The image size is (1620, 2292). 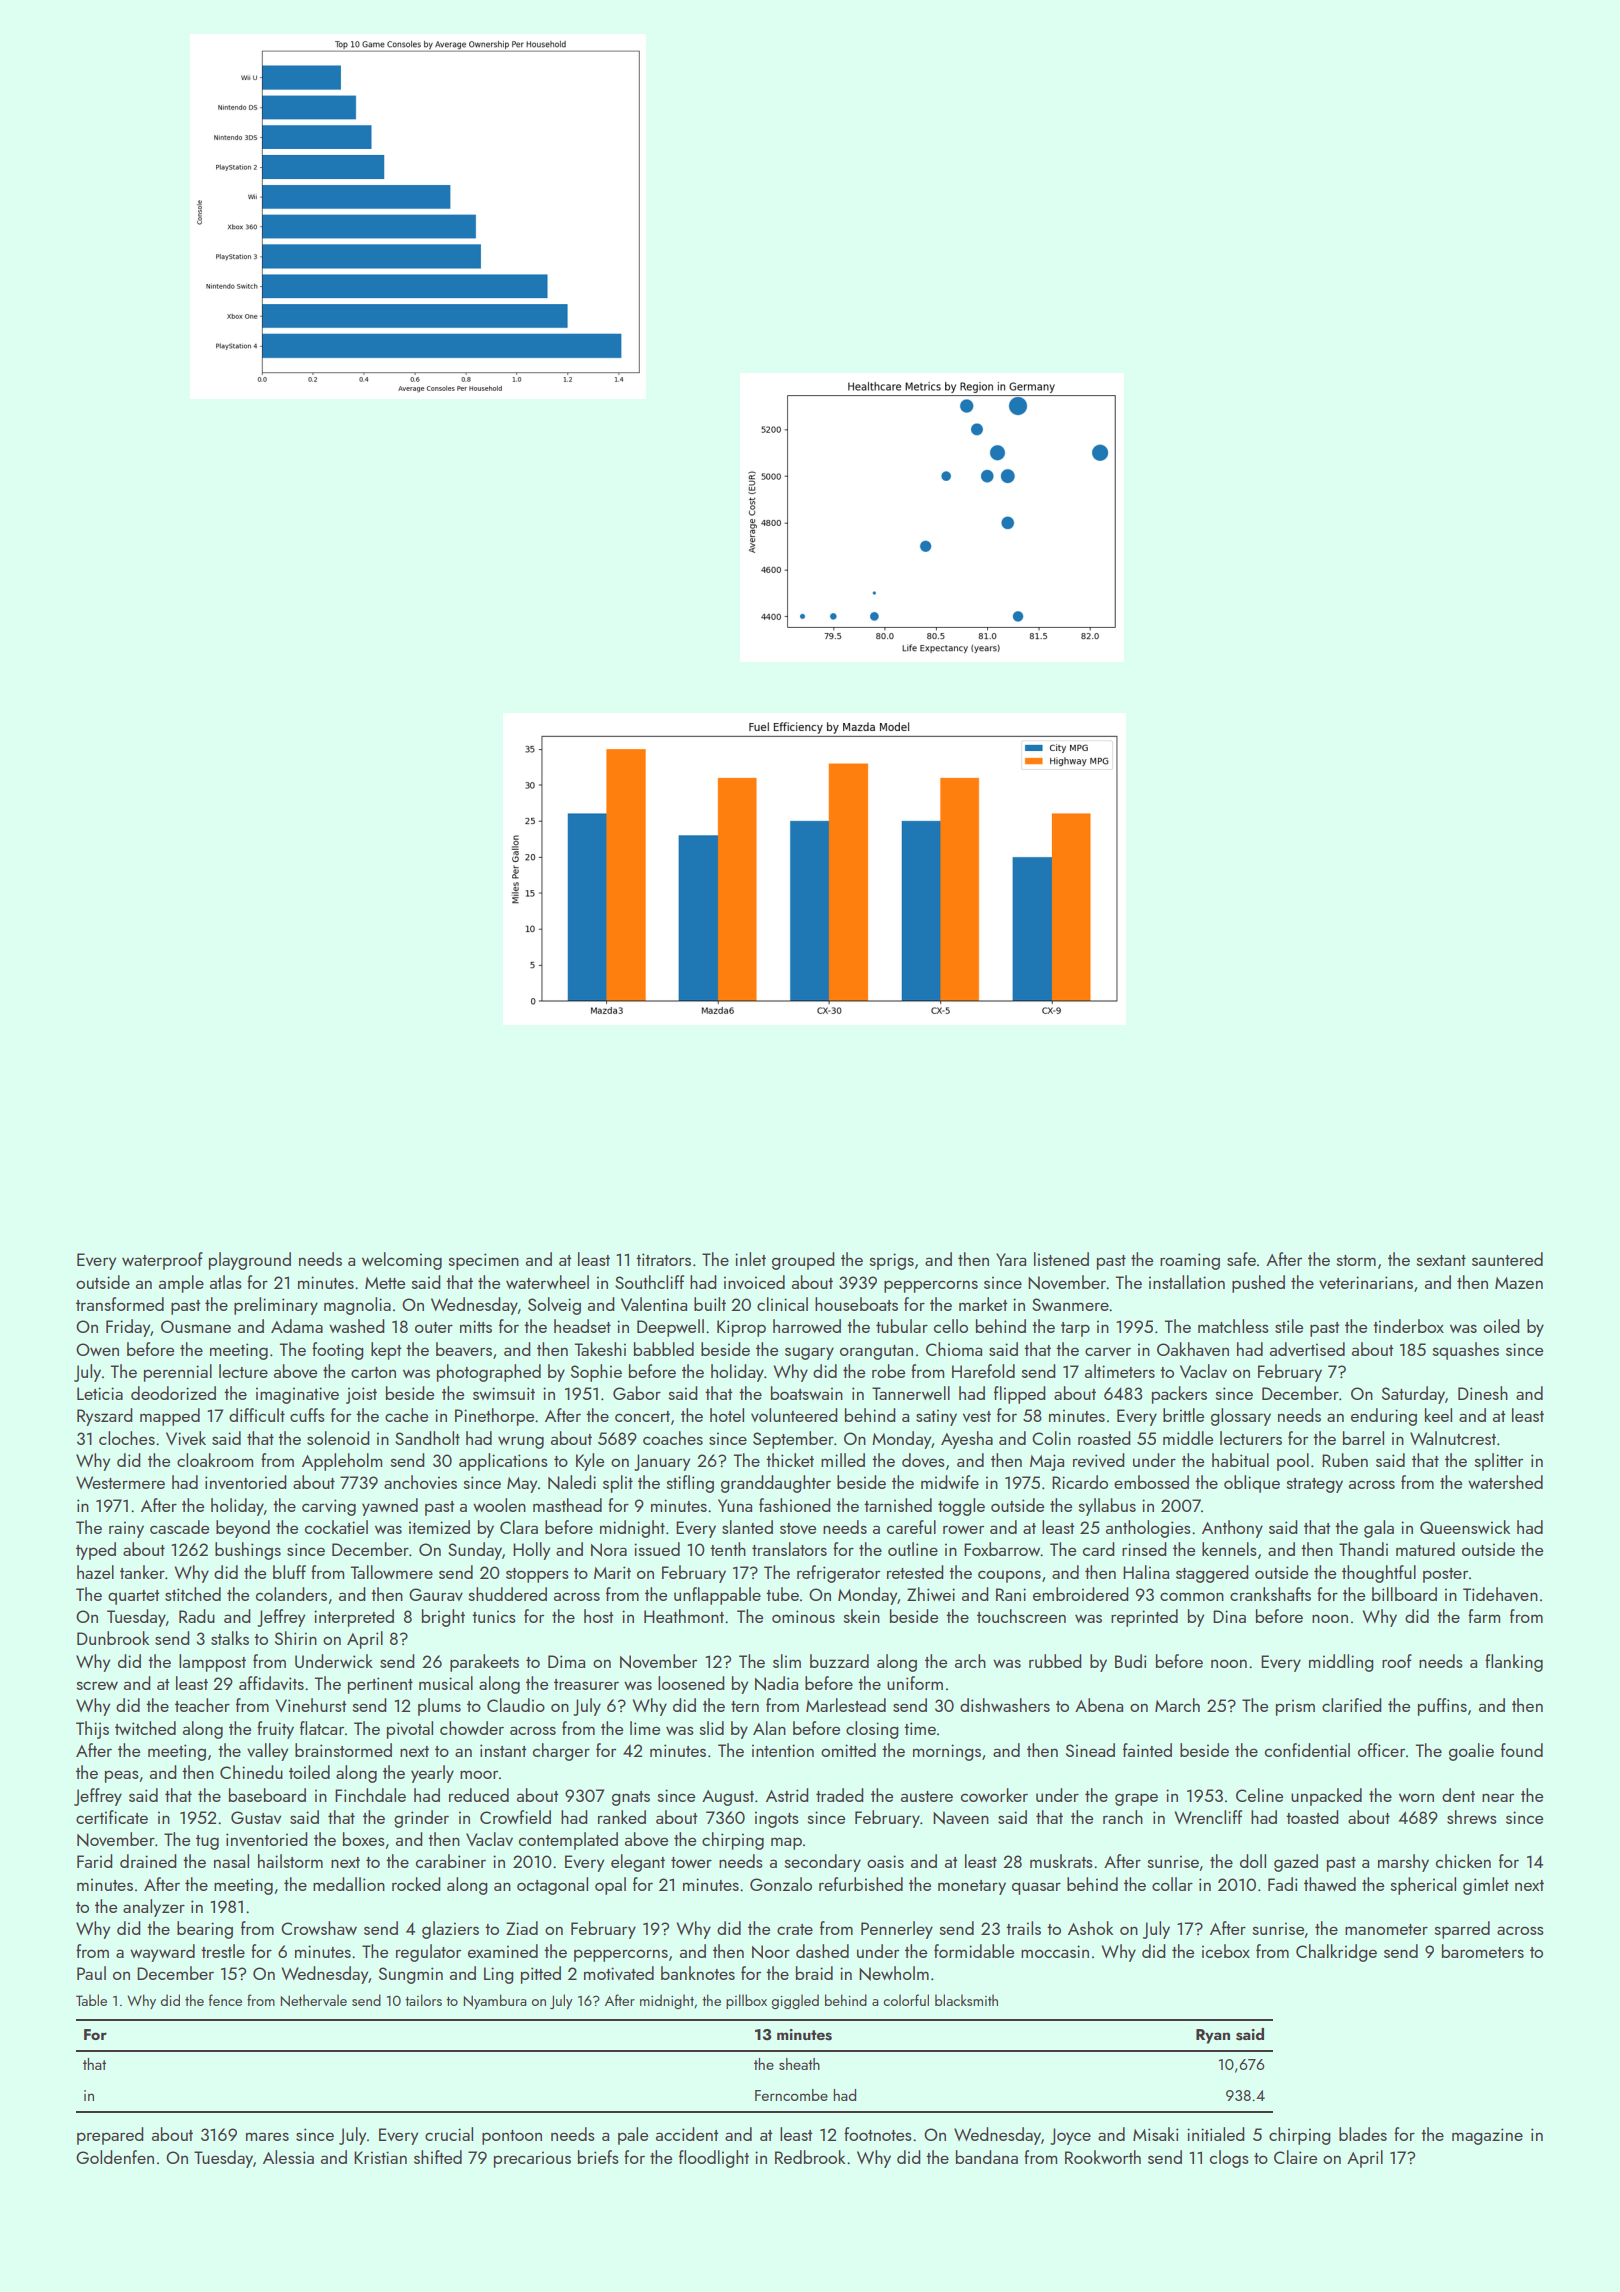 What do you see at coordinates (1487, 2136) in the screenshot?
I see `magazine` at bounding box center [1487, 2136].
